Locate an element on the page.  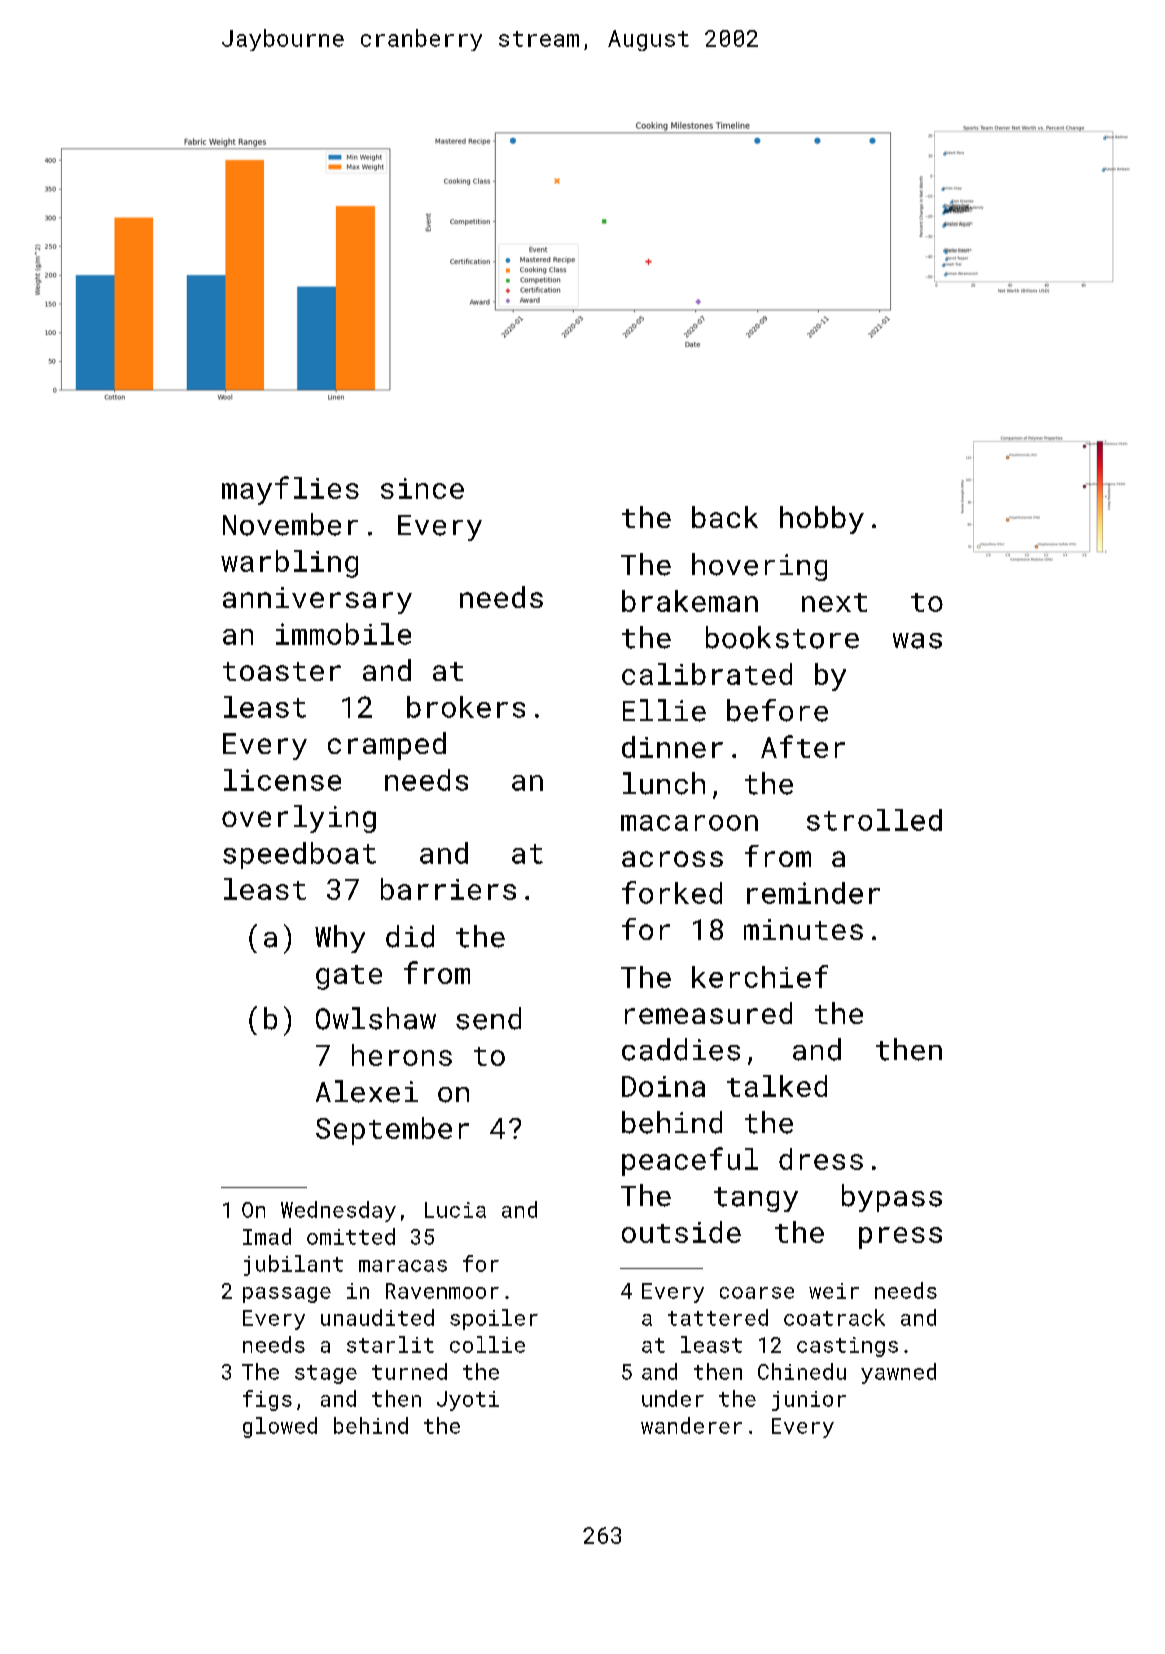
brokers is located at coordinates (466, 707).
